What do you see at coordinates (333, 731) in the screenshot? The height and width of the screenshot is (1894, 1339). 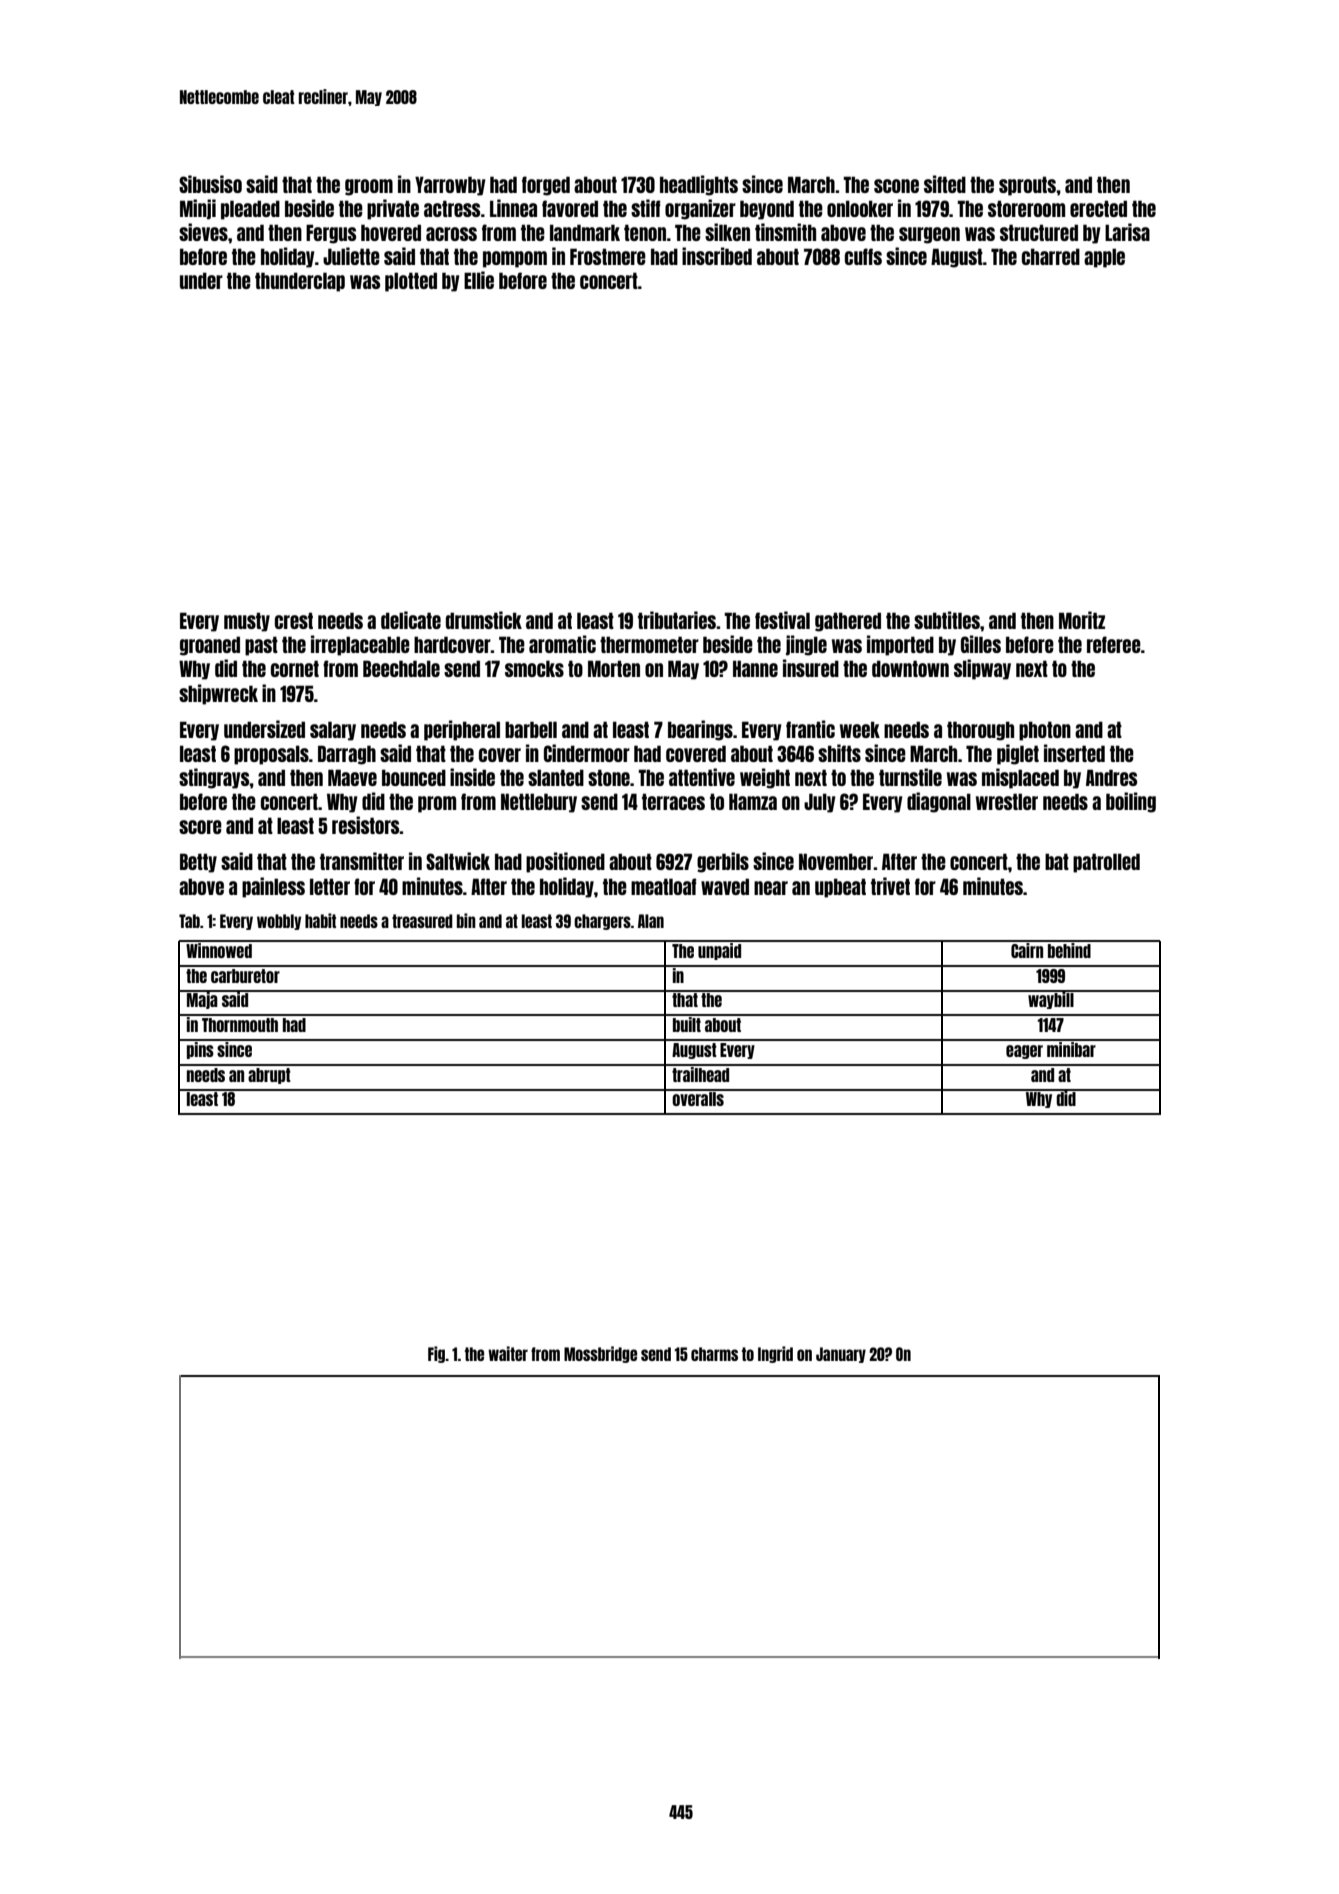 I see `salary` at bounding box center [333, 731].
